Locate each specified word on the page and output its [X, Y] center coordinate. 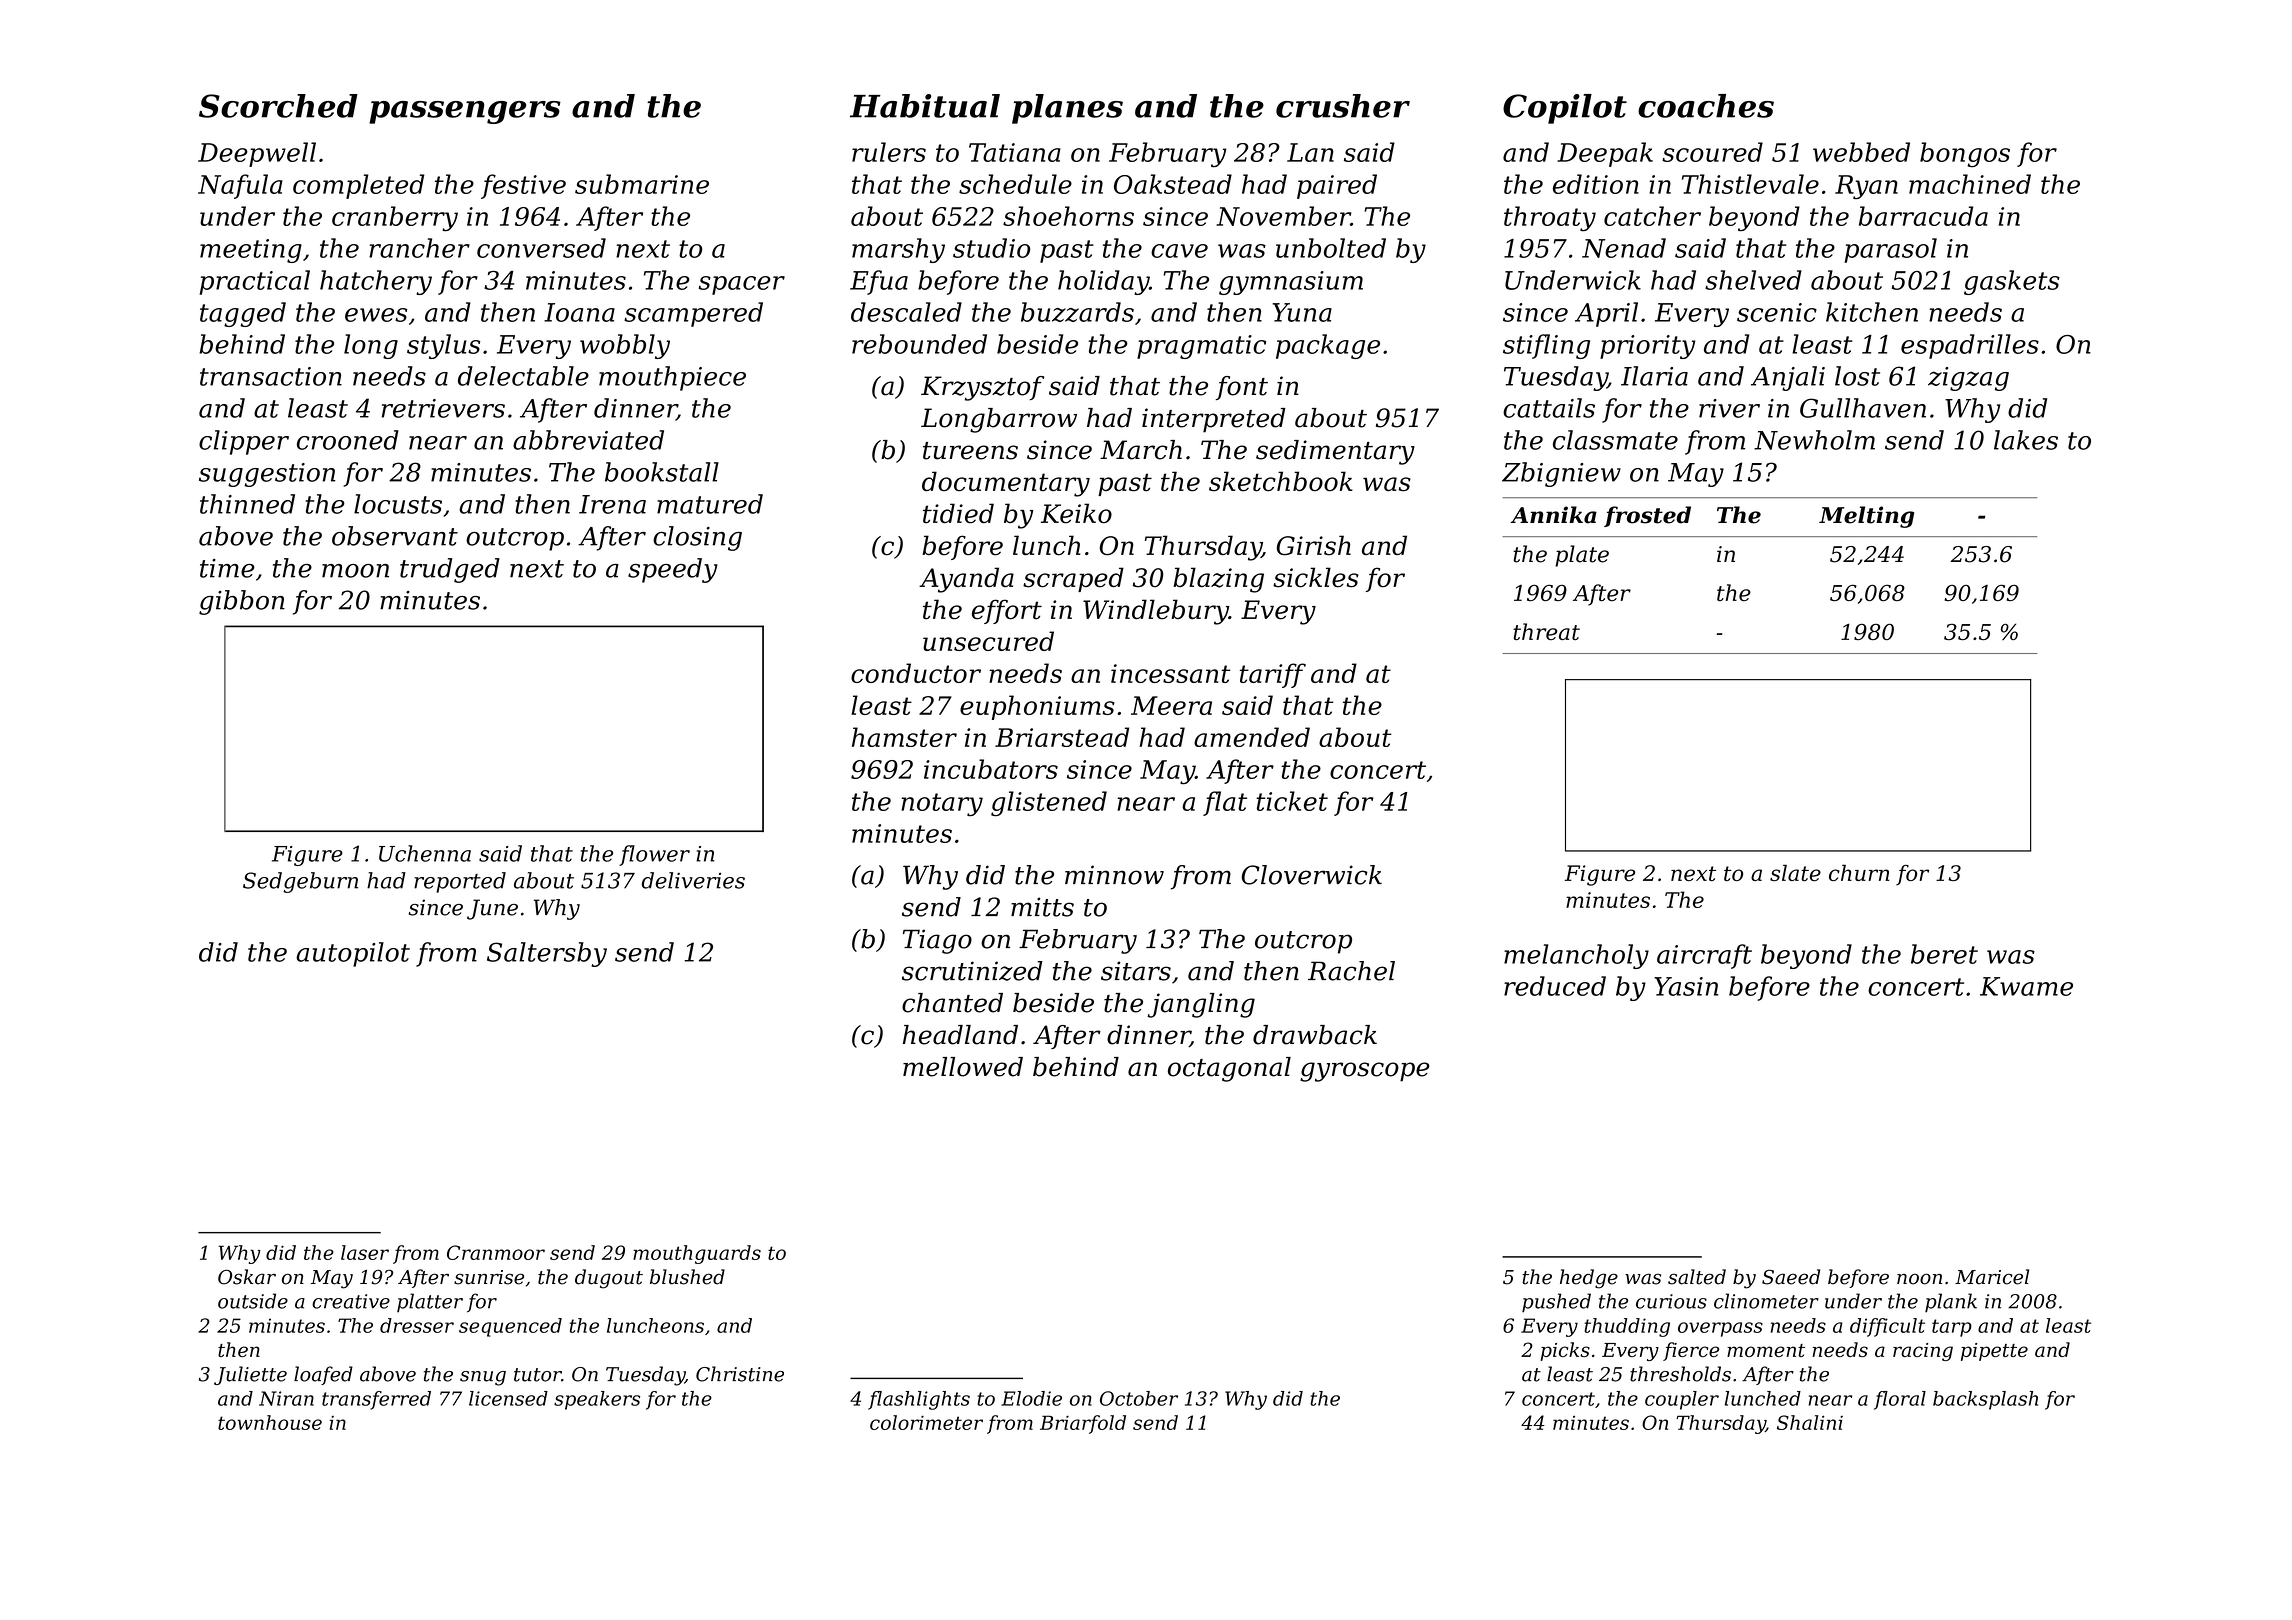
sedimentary [1335, 452]
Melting [1866, 517]
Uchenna [425, 853]
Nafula [240, 186]
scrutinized [972, 971]
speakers [597, 1400]
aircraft [1704, 956]
